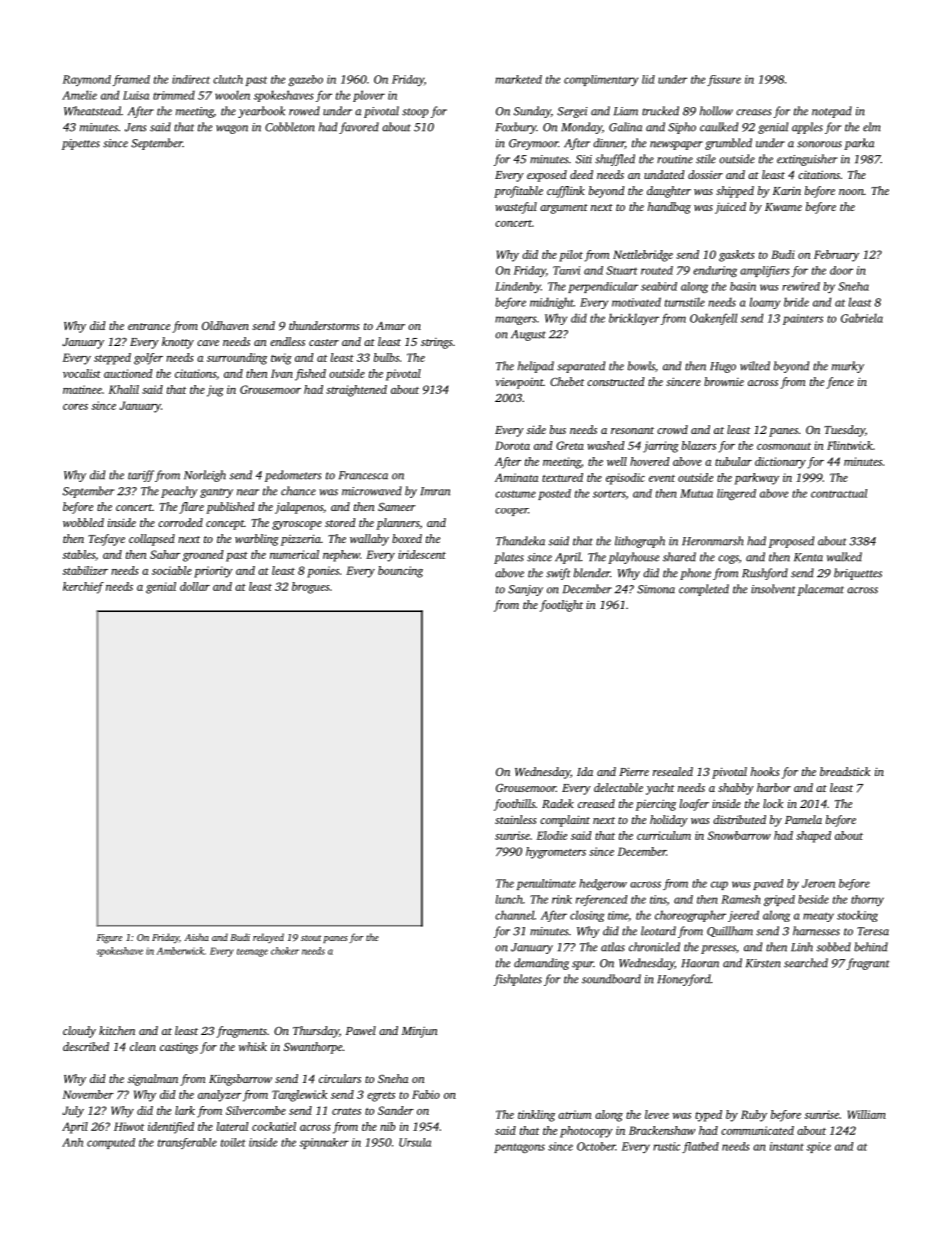 The height and width of the screenshot is (1233, 952). Describe the element at coordinates (79, 1032) in the screenshot. I see `cloudy` at that location.
